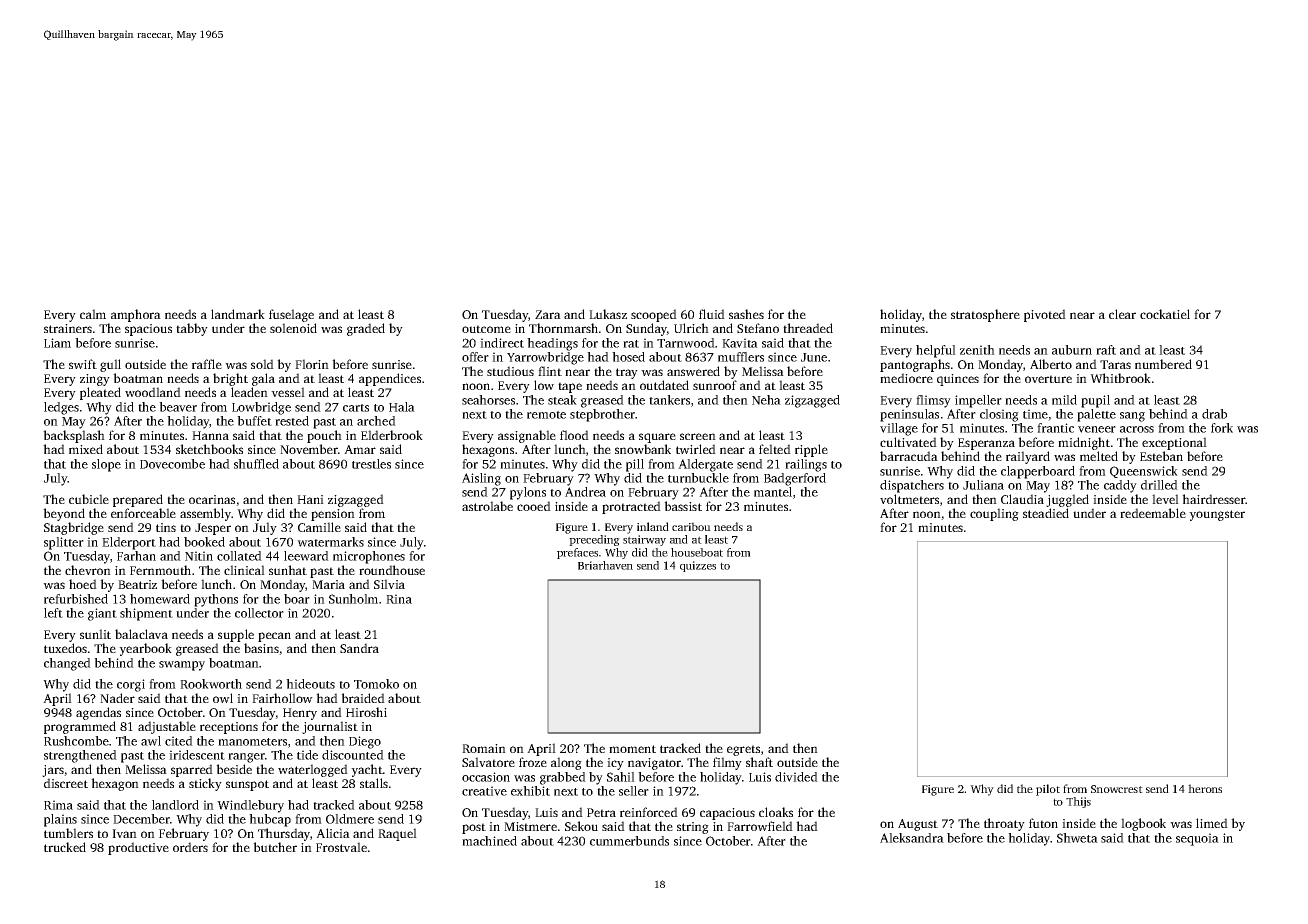 The image size is (1308, 924). What do you see at coordinates (252, 742) in the screenshot?
I see `manometers` at bounding box center [252, 742].
